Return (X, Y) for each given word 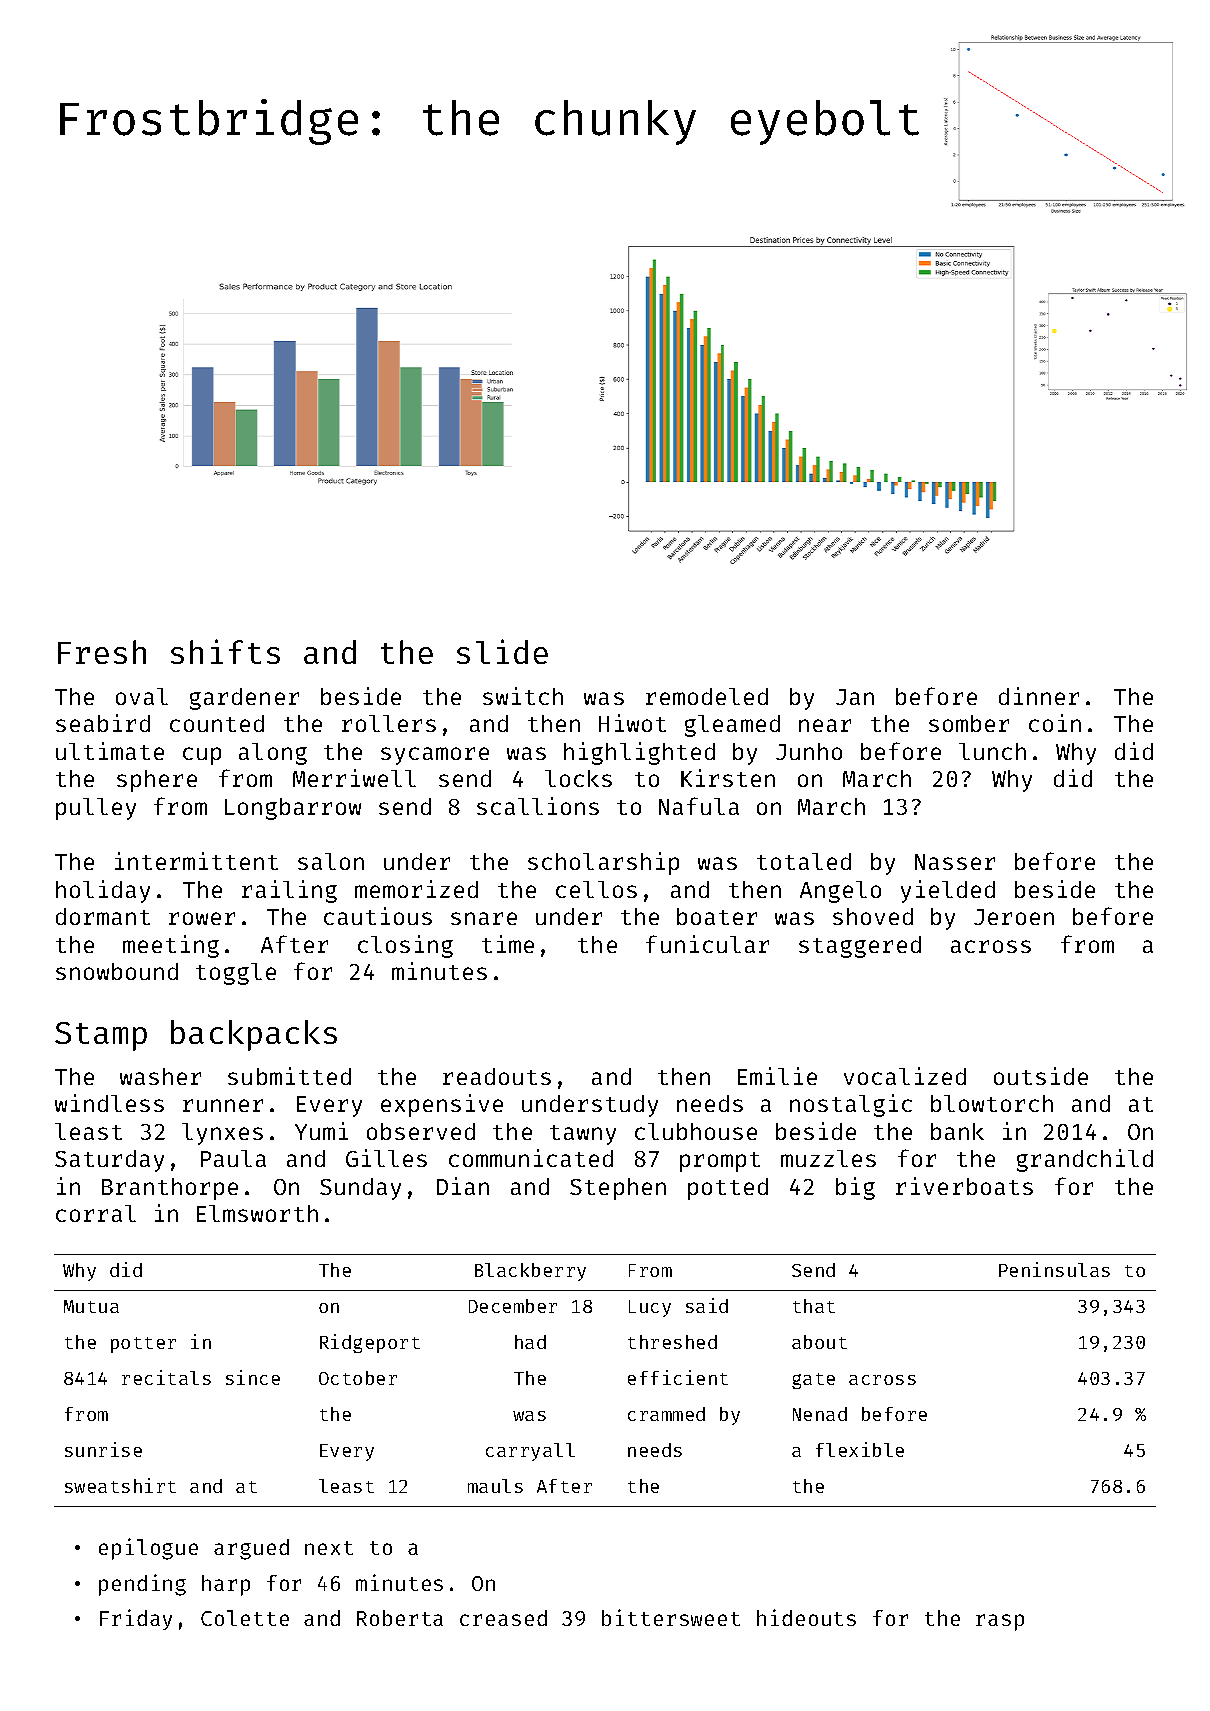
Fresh (102, 652)
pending (142, 1585)
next (329, 1548)
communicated (531, 1158)
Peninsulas (1054, 1269)
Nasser (955, 862)
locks (578, 778)
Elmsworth (257, 1213)
